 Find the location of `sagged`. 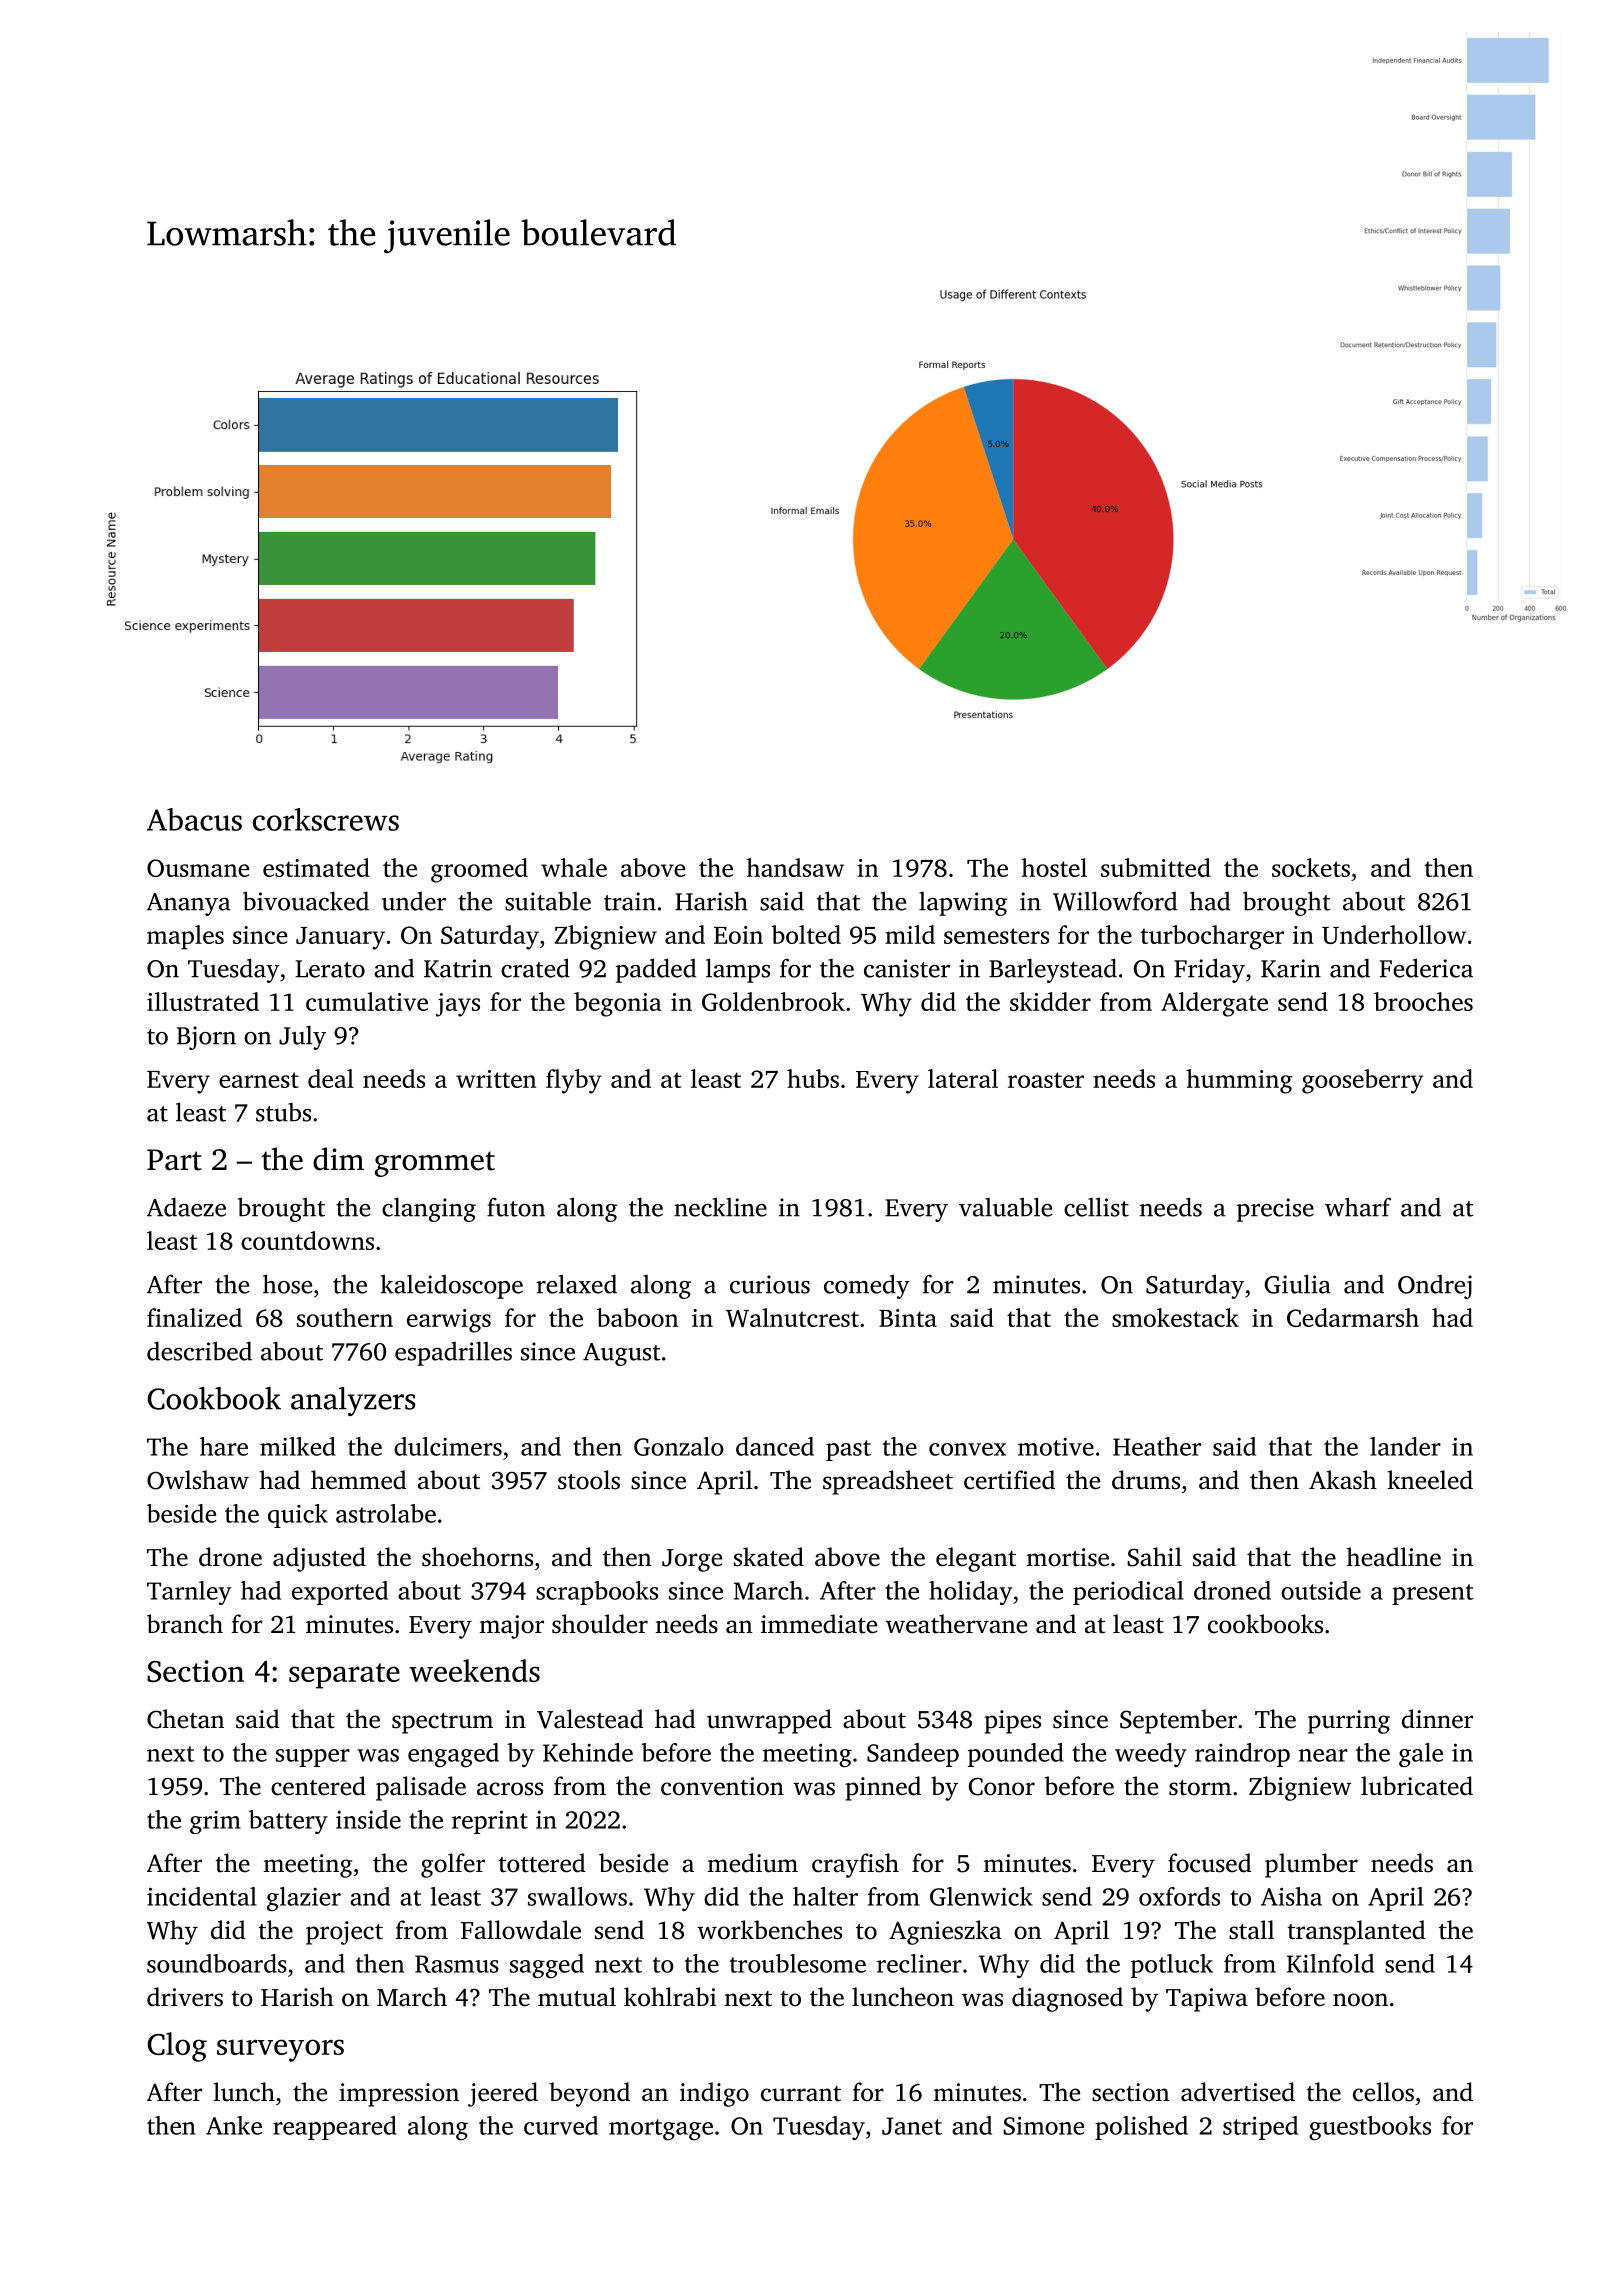

sagged is located at coordinates (547, 1966).
